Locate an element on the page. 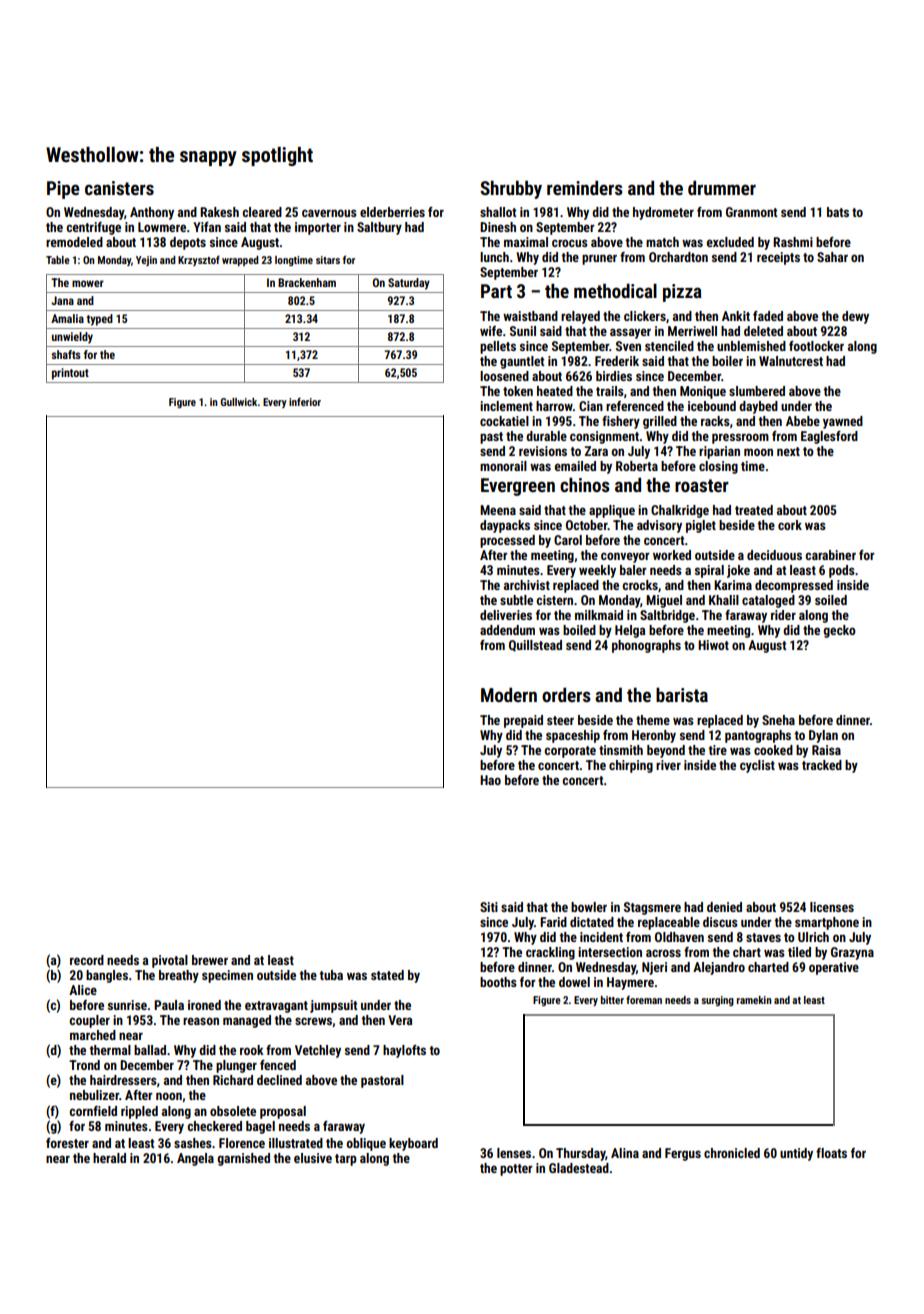 This page has height=1314, width=924. tuba is located at coordinates (331, 975).
